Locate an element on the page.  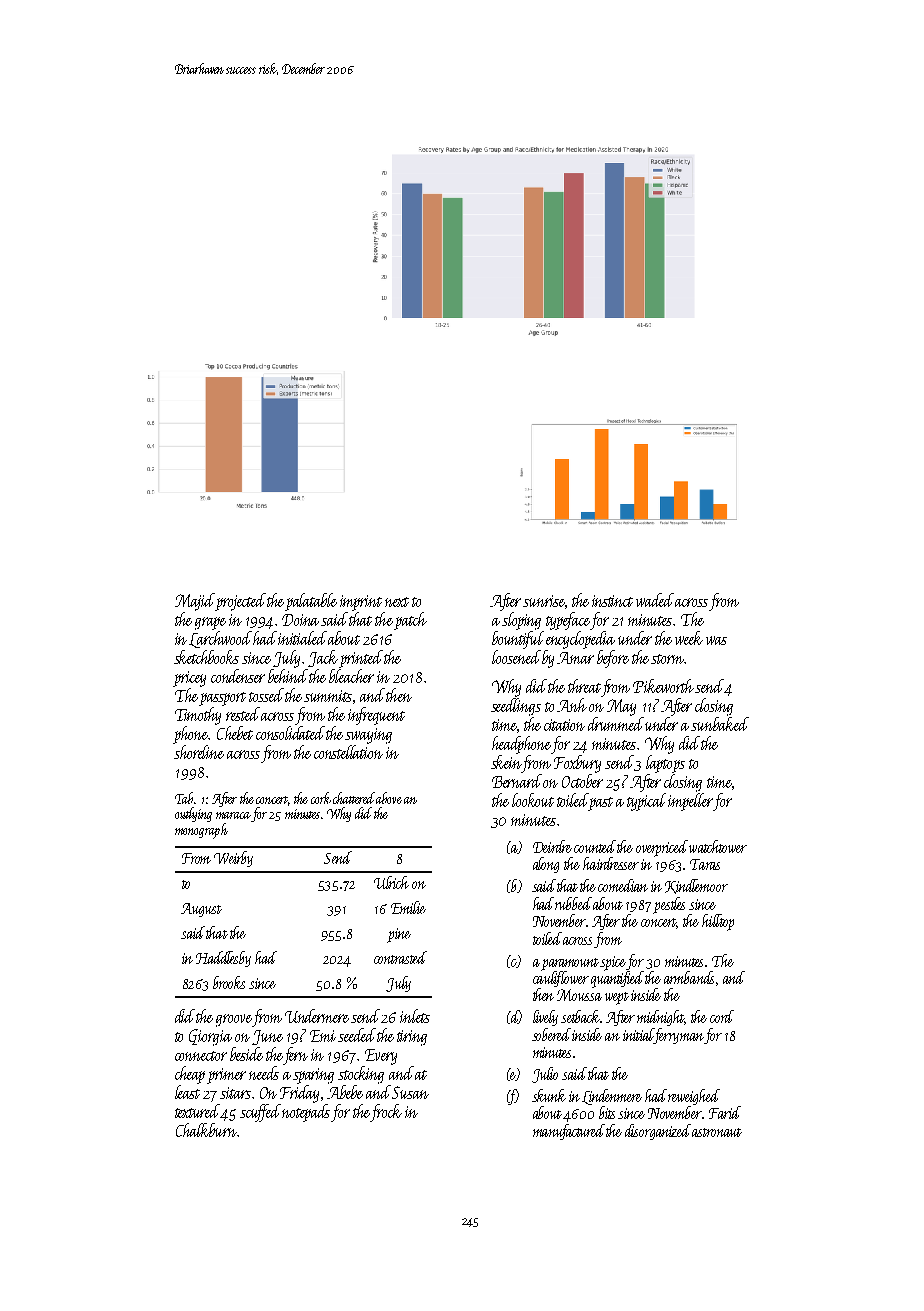
quantified is located at coordinates (617, 979).
